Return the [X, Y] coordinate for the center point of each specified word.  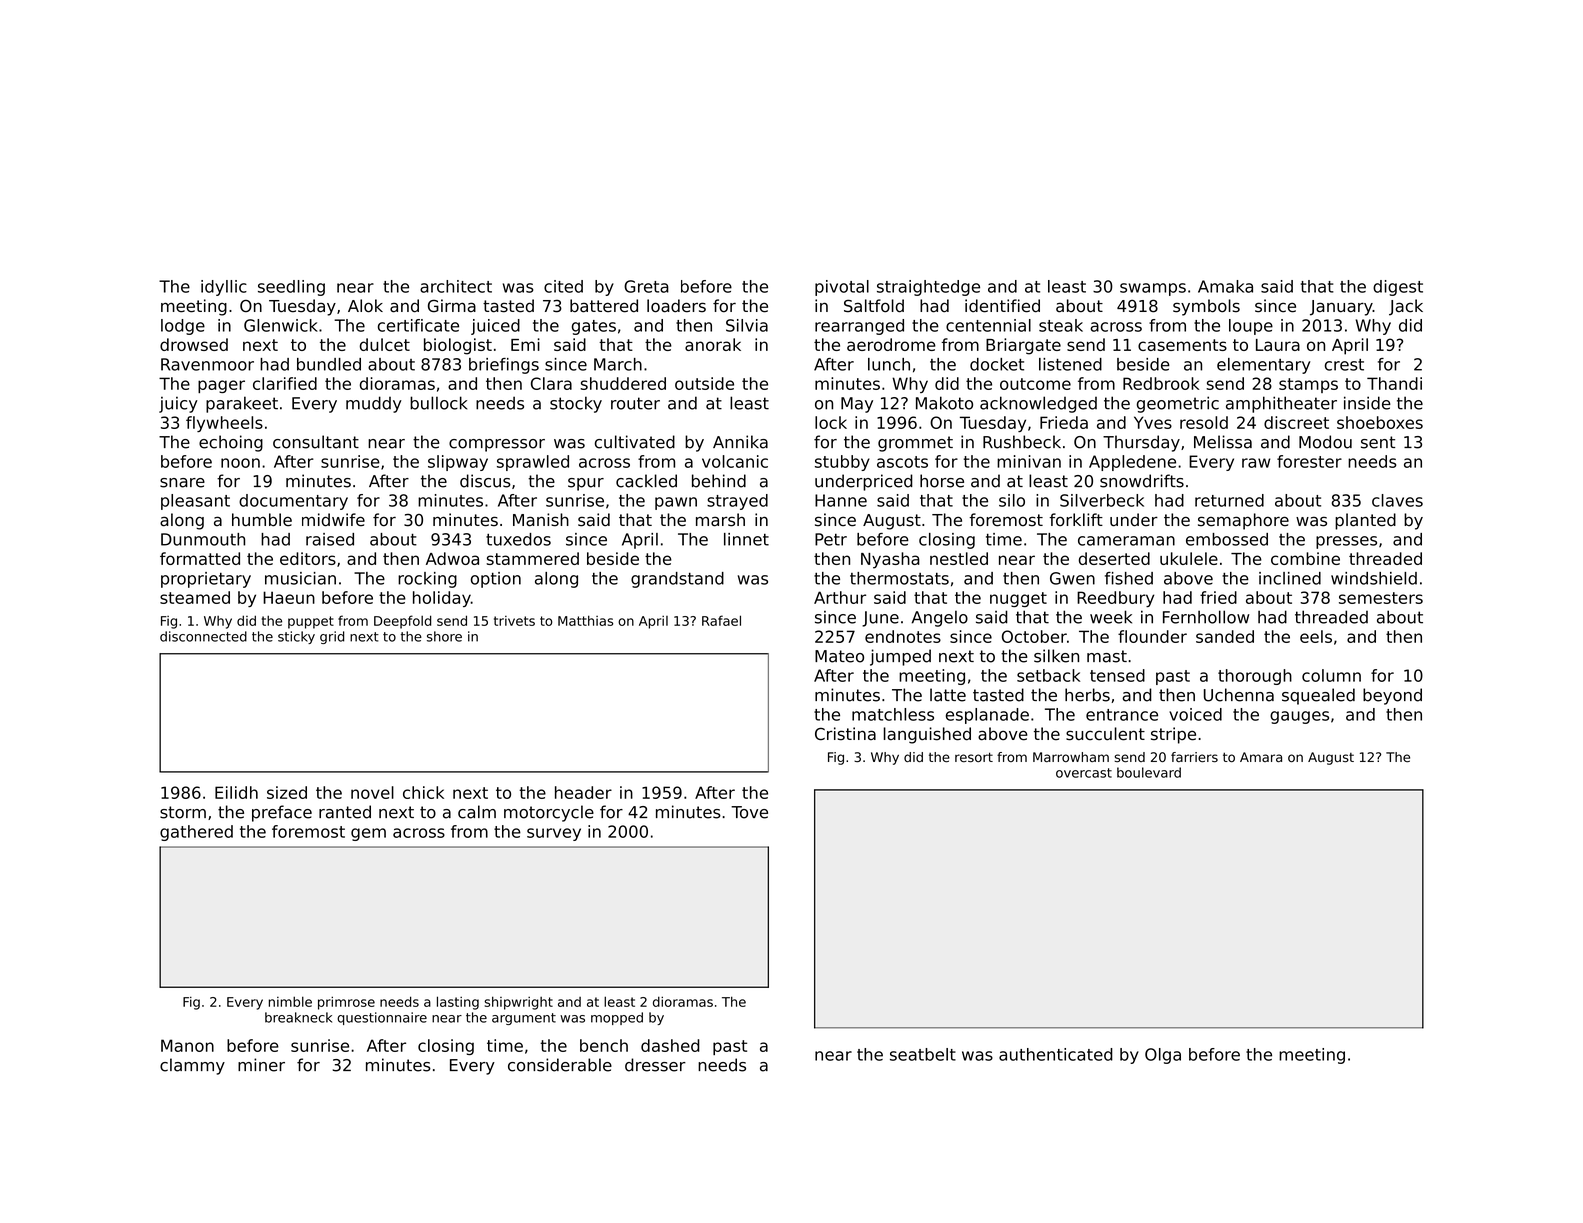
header [583, 792]
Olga [1163, 1056]
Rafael [721, 620]
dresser [655, 1065]
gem [368, 834]
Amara [1261, 757]
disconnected [203, 636]
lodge [183, 327]
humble [262, 520]
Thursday [1141, 443]
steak [1061, 325]
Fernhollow [1206, 617]
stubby [842, 463]
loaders [676, 306]
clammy [192, 1066]
